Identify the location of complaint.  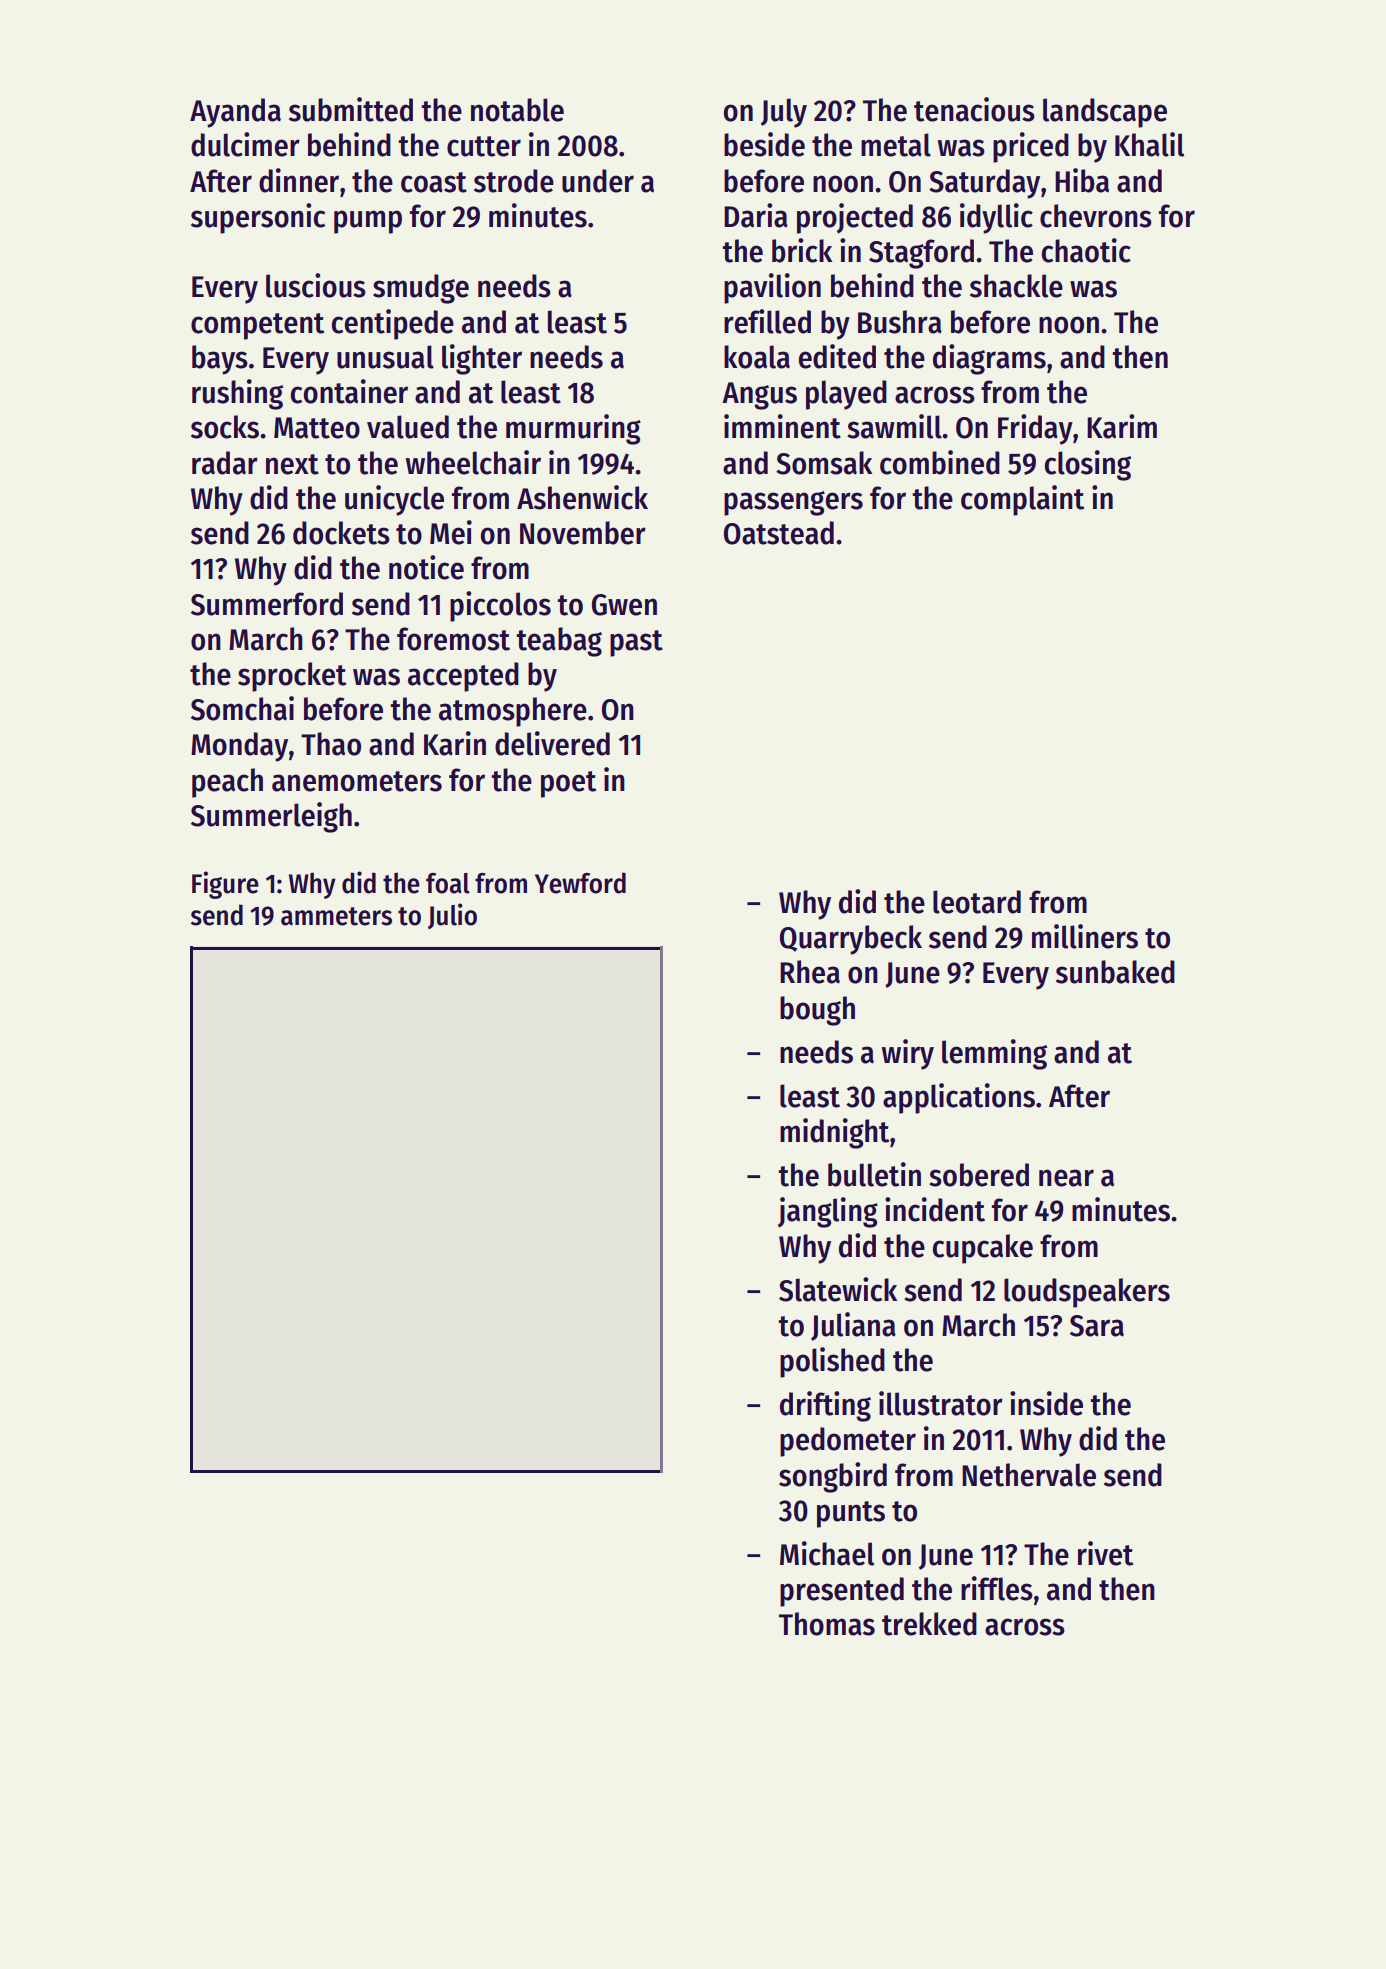
(1022, 500).
